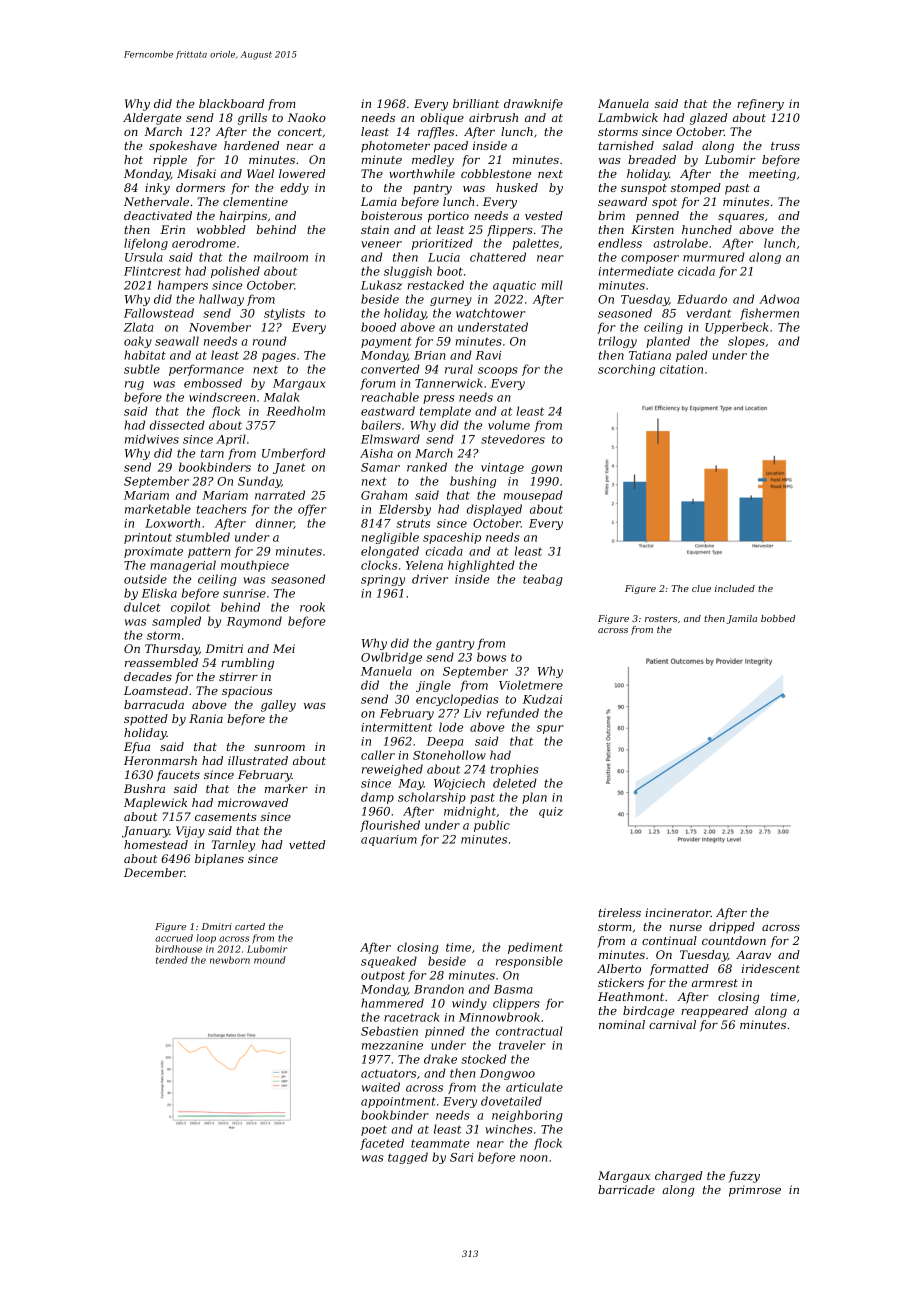 The width and height of the image is (924, 1308). I want to click on squares, so click(741, 218).
